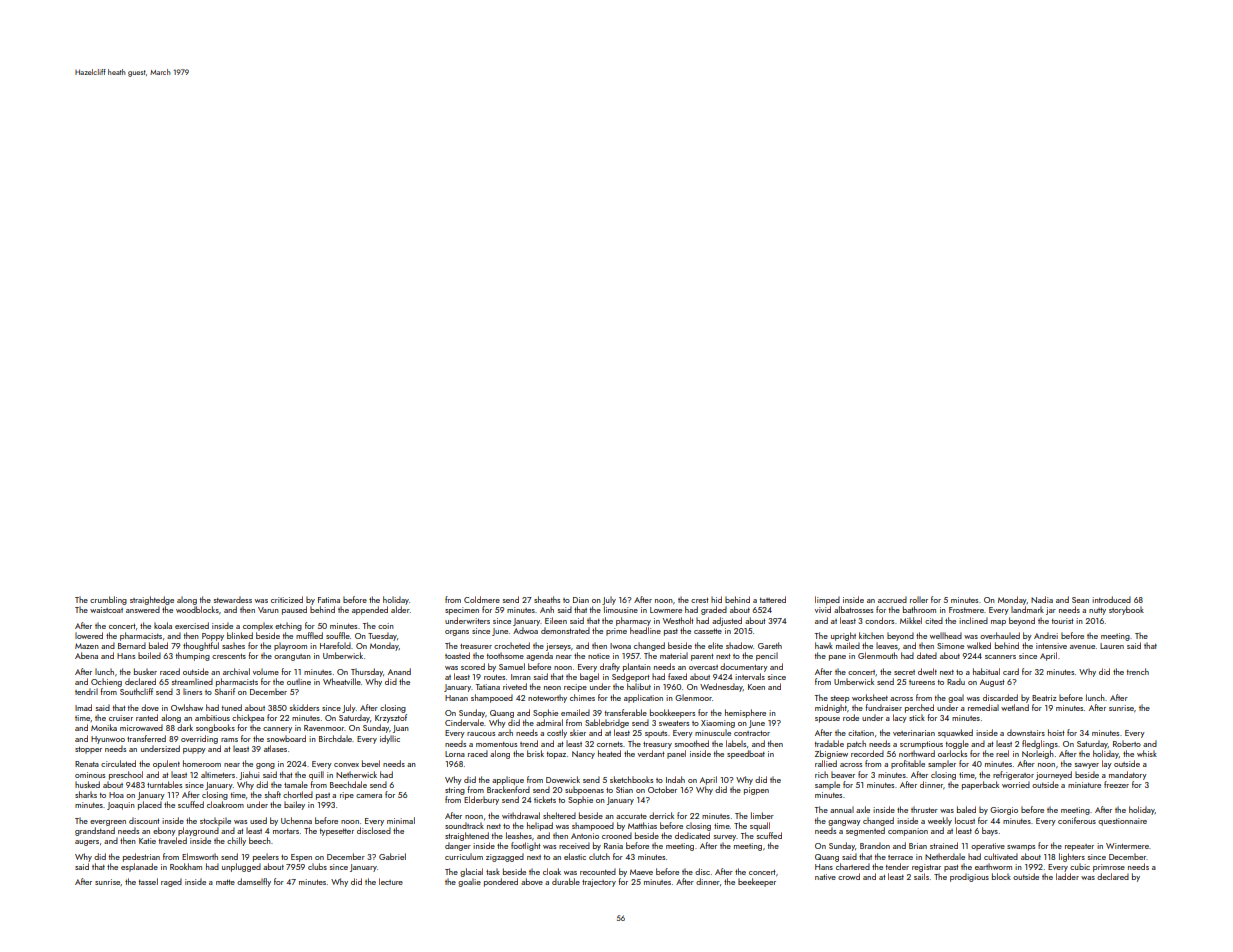 This page has width=1233, height=952. What do you see at coordinates (641, 872) in the page?
I see `Maeve` at bounding box center [641, 872].
